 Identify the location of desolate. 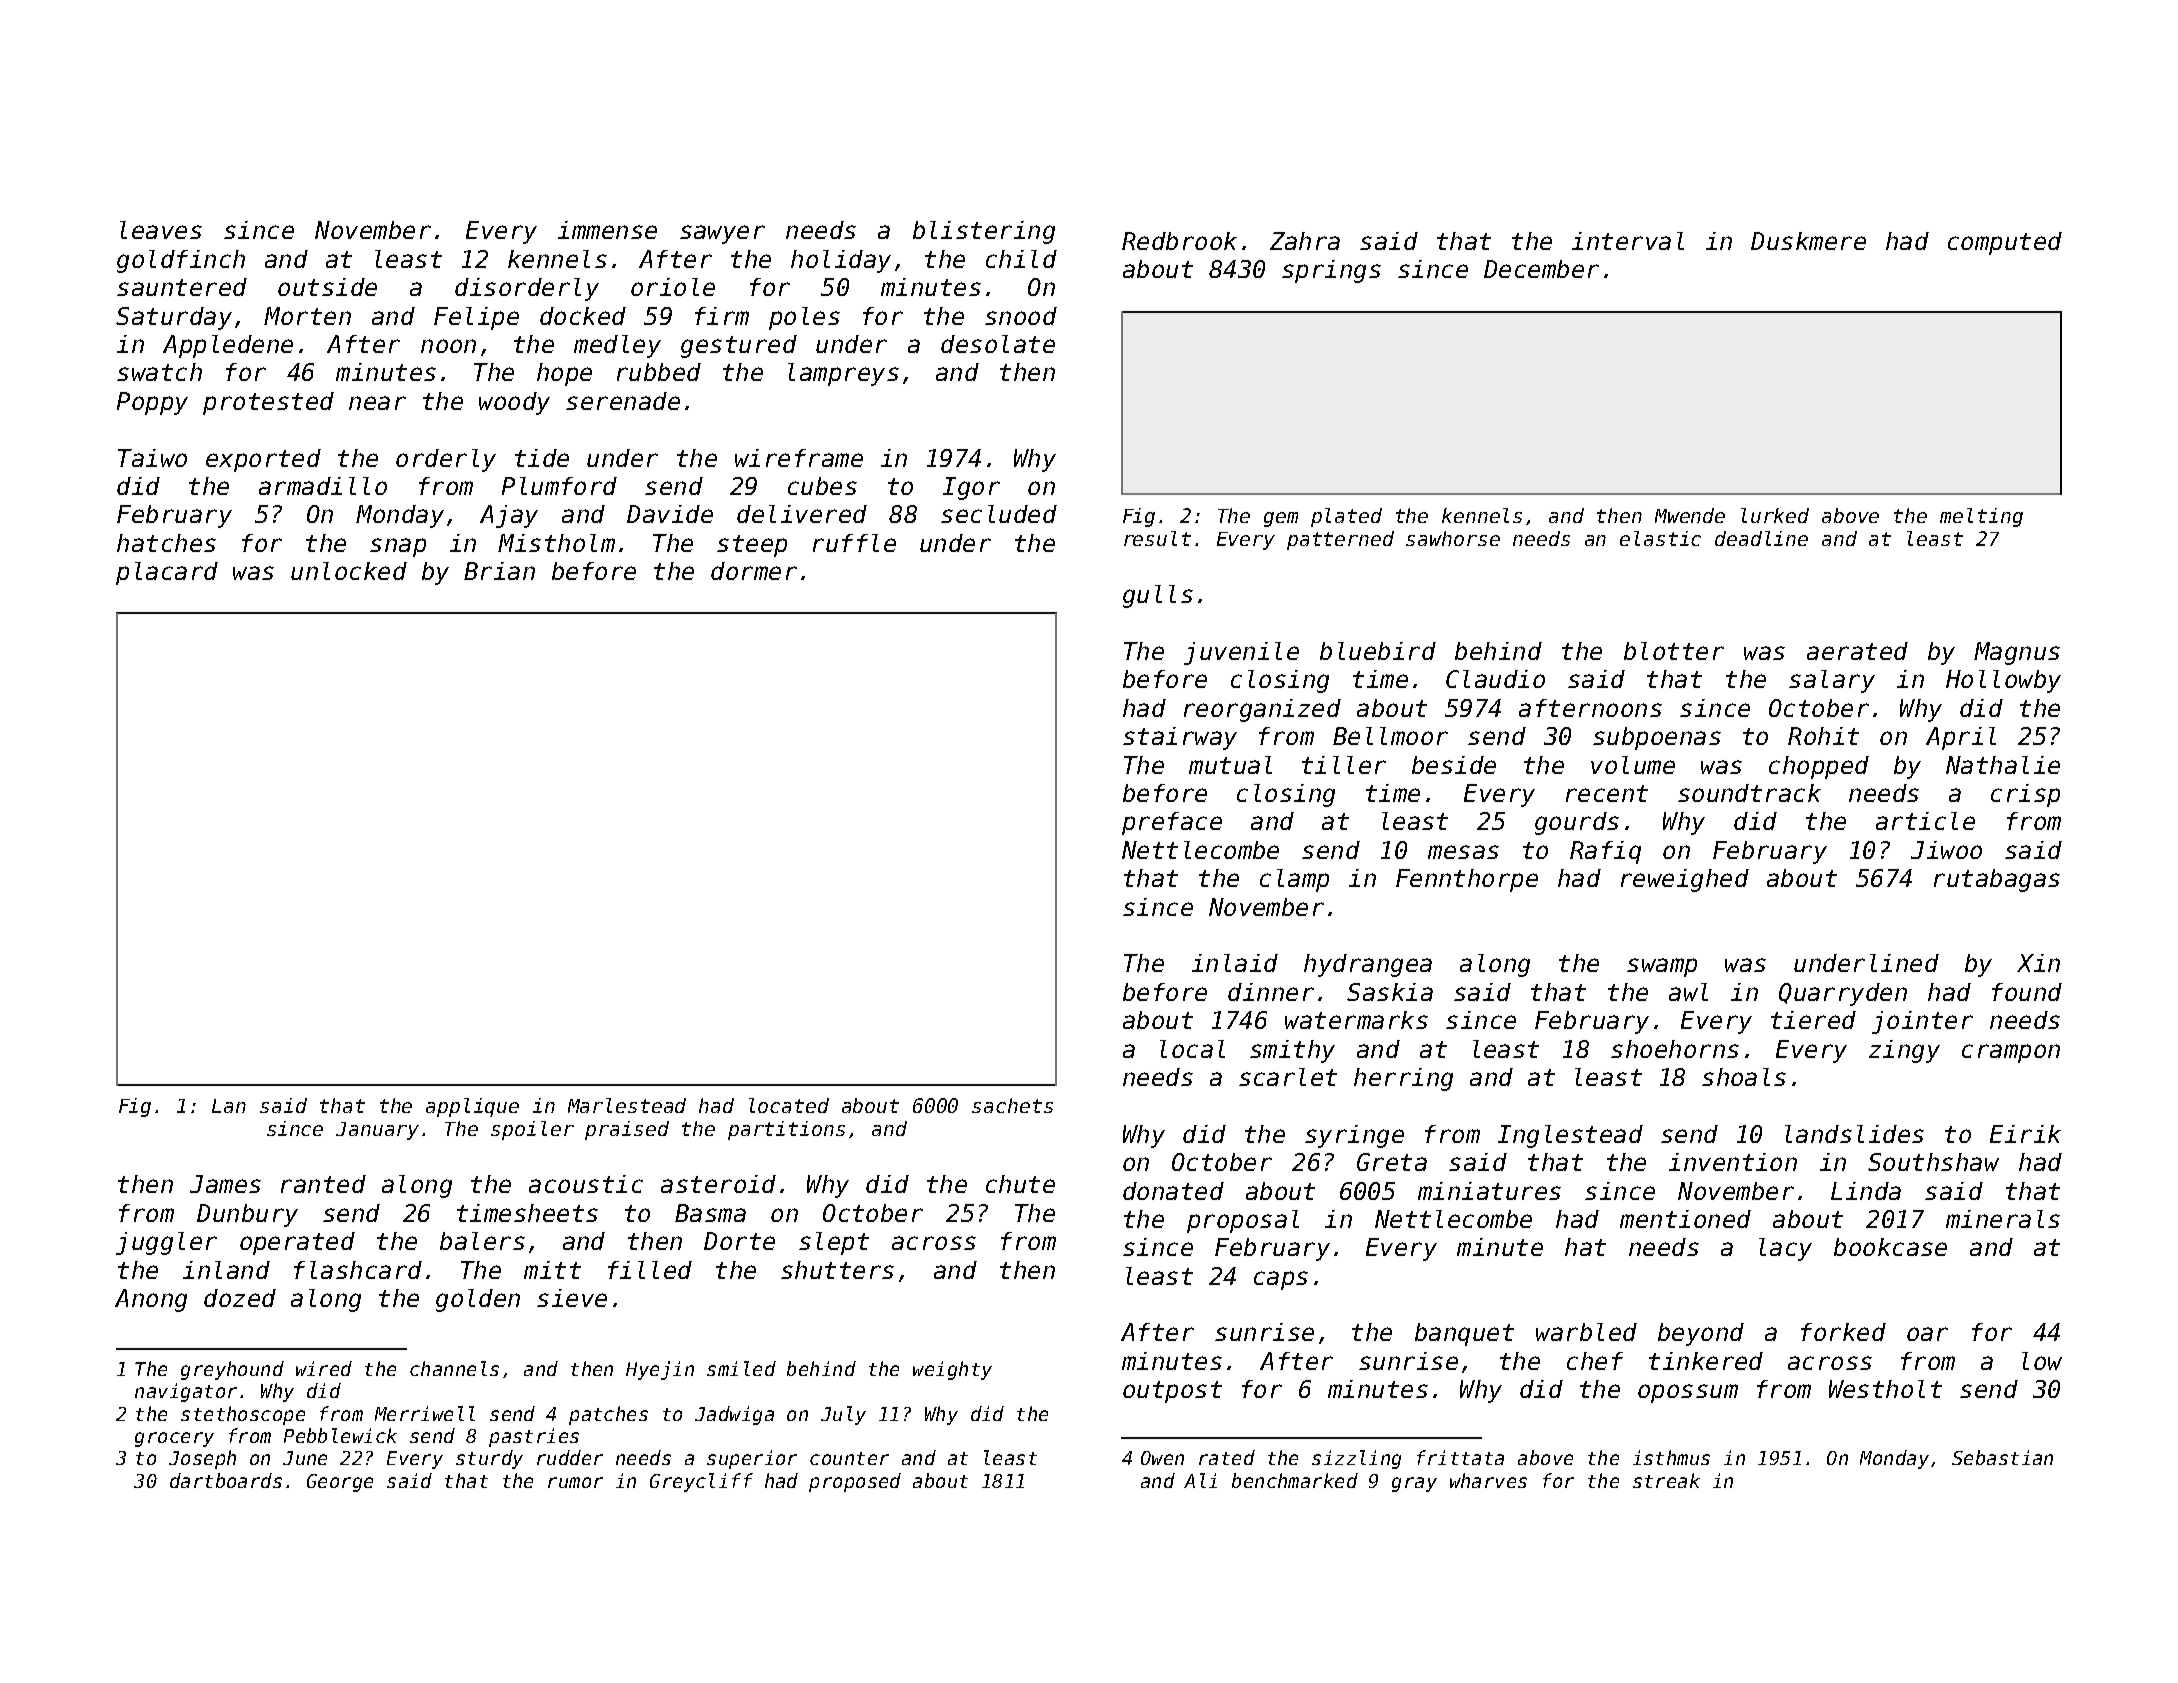
(998, 344).
